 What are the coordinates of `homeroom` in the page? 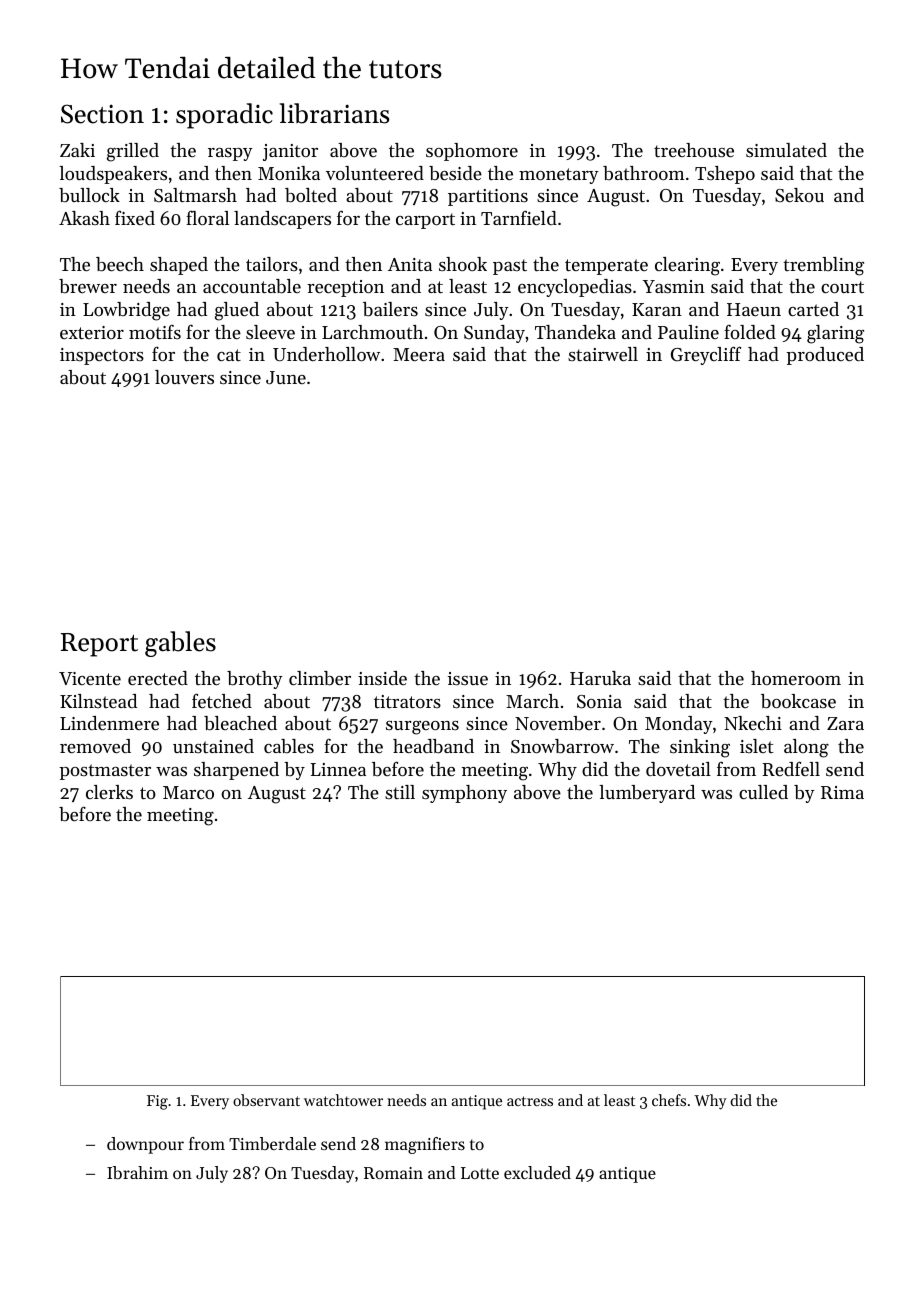 It's located at (796, 678).
